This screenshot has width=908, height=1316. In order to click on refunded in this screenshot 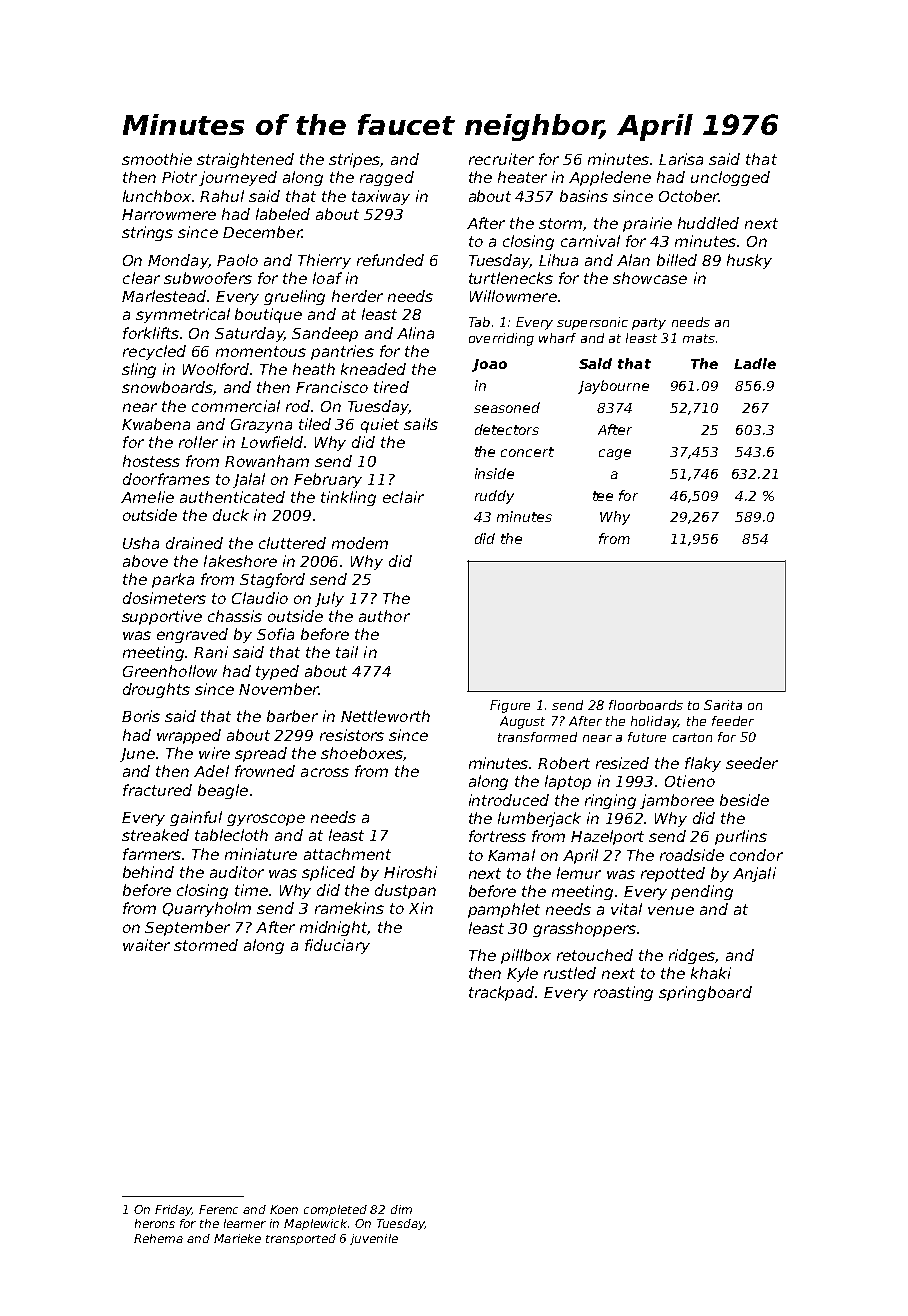, I will do `click(390, 260)`.
